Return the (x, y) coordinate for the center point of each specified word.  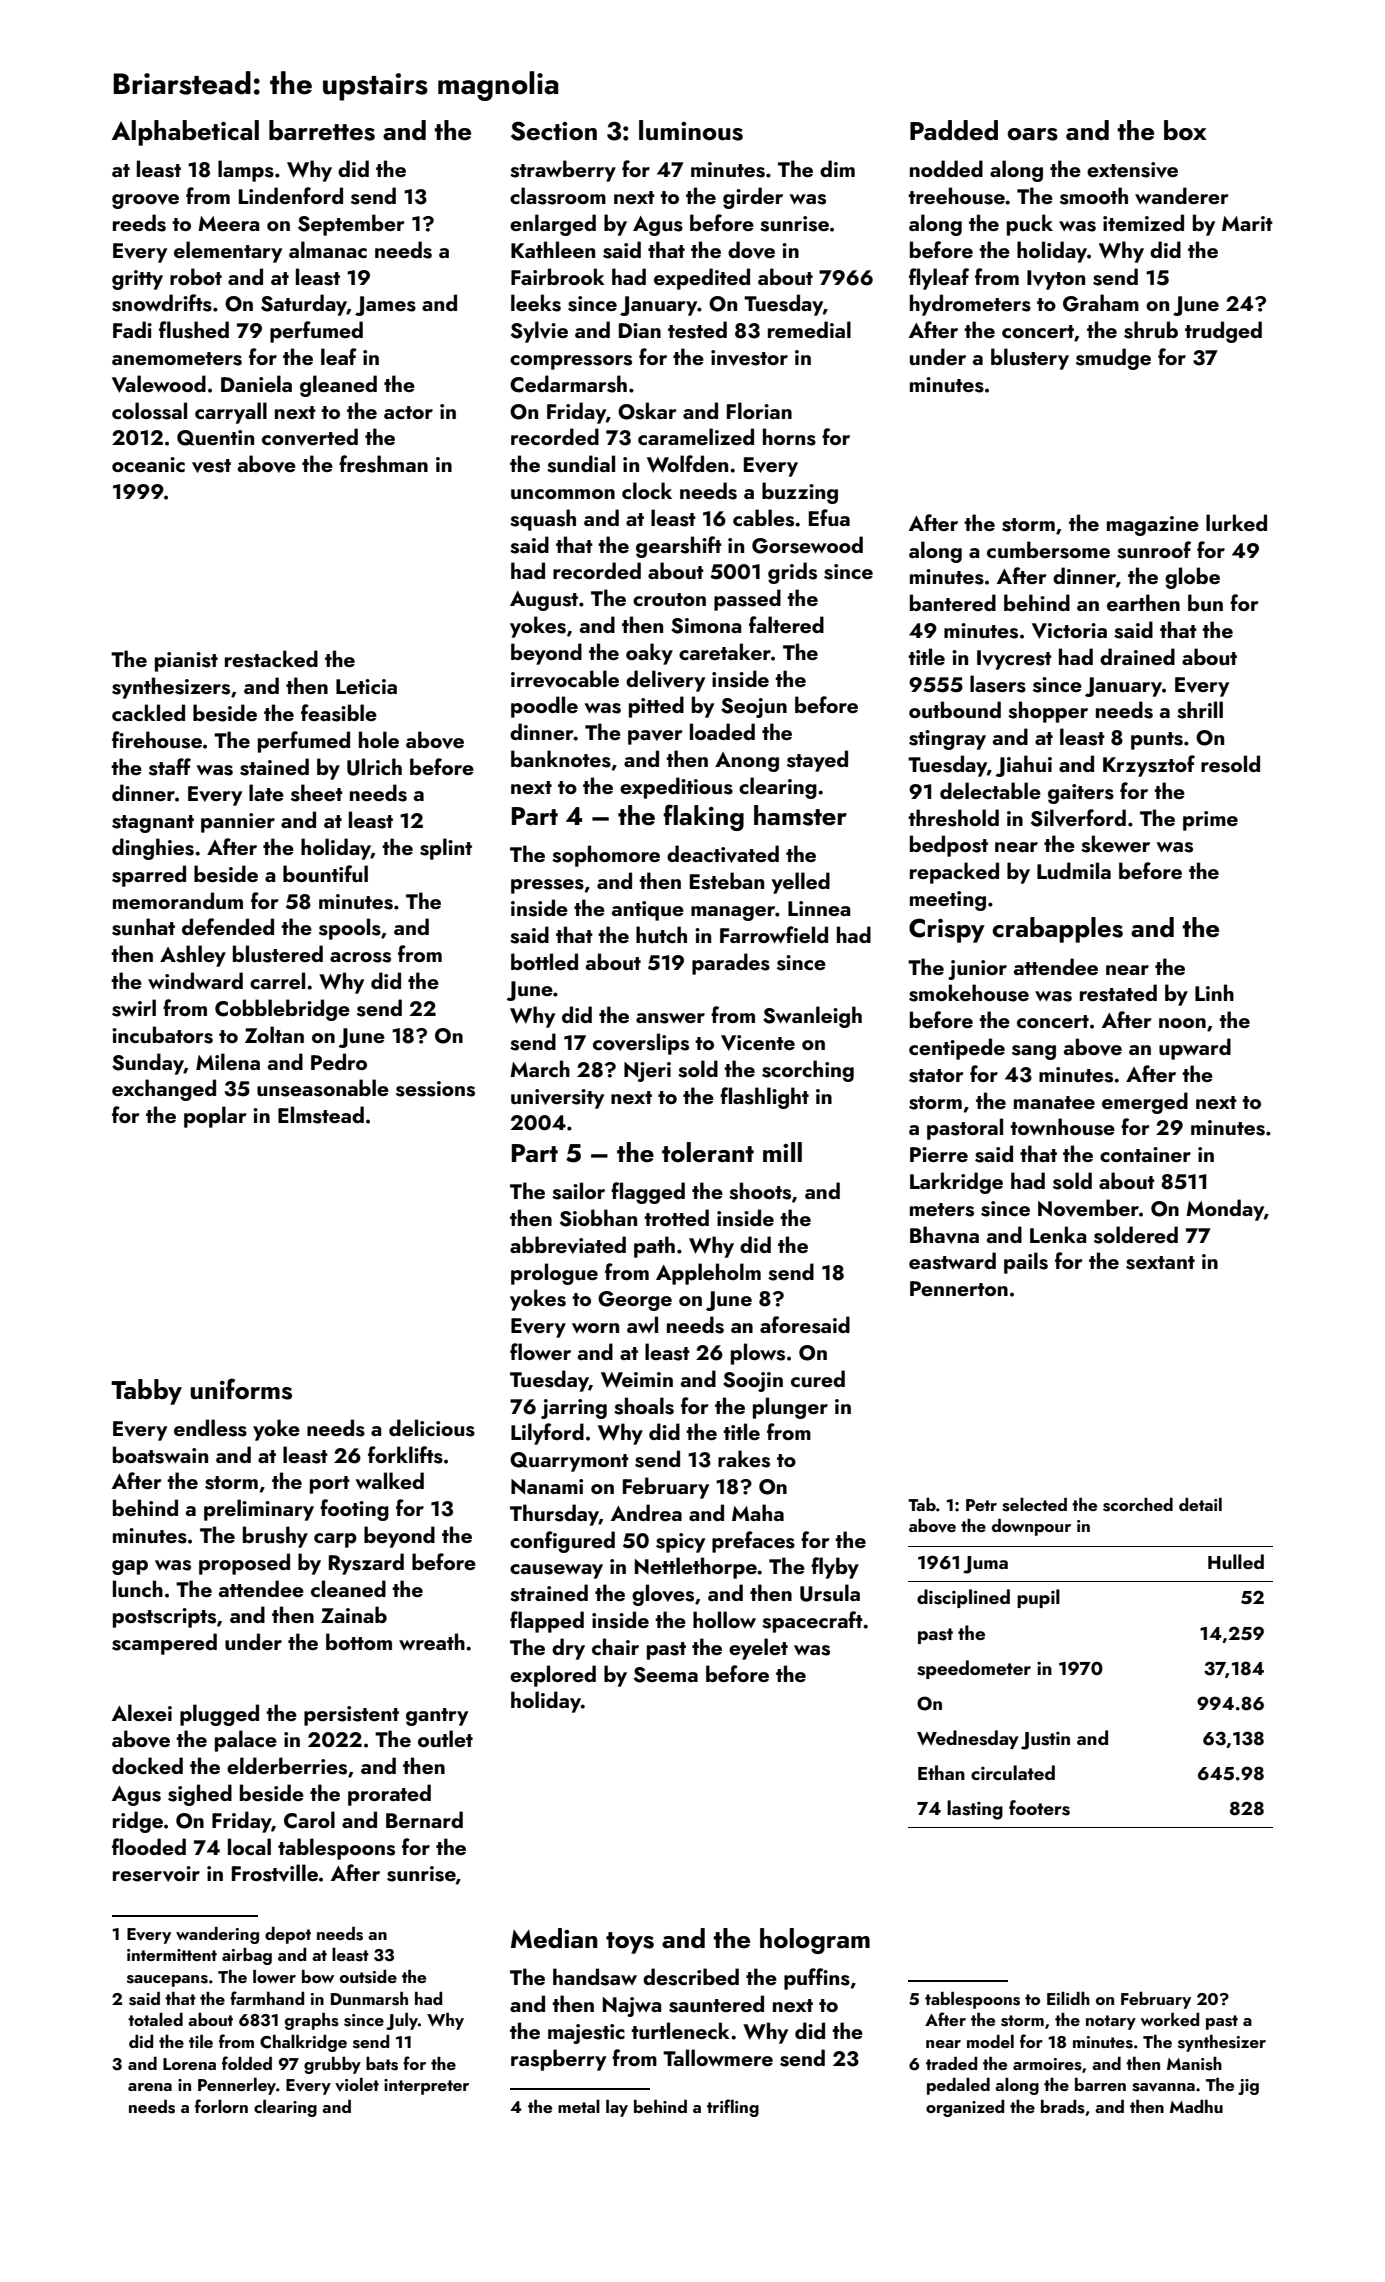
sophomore (606, 856)
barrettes (322, 130)
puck (1030, 225)
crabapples (1057, 930)
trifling (733, 2108)
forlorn (221, 2106)
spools (350, 929)
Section (554, 131)
